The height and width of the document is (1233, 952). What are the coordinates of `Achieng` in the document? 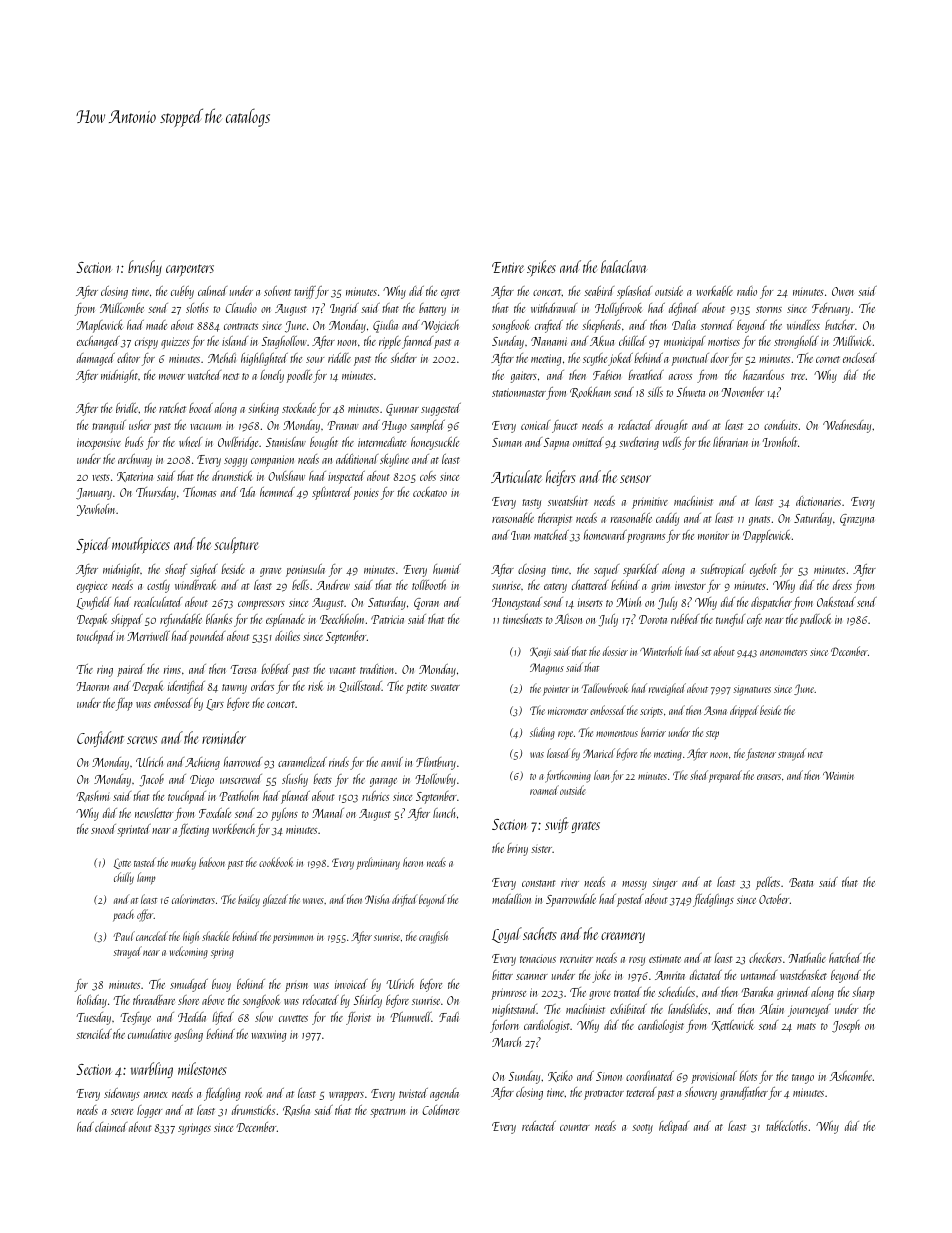 It's located at (202, 763).
